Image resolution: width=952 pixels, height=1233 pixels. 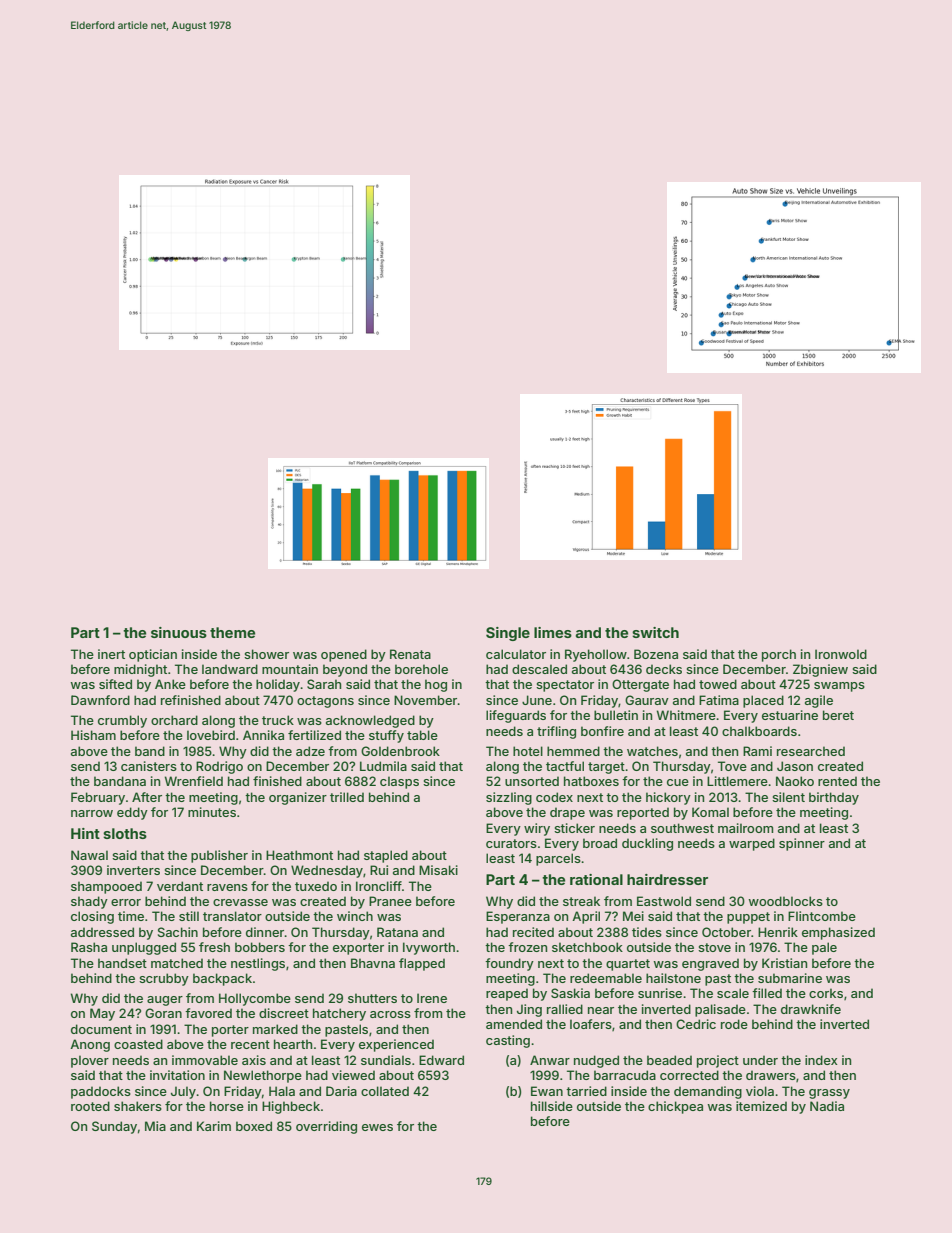 I want to click on Goldenbrook, so click(x=400, y=751).
